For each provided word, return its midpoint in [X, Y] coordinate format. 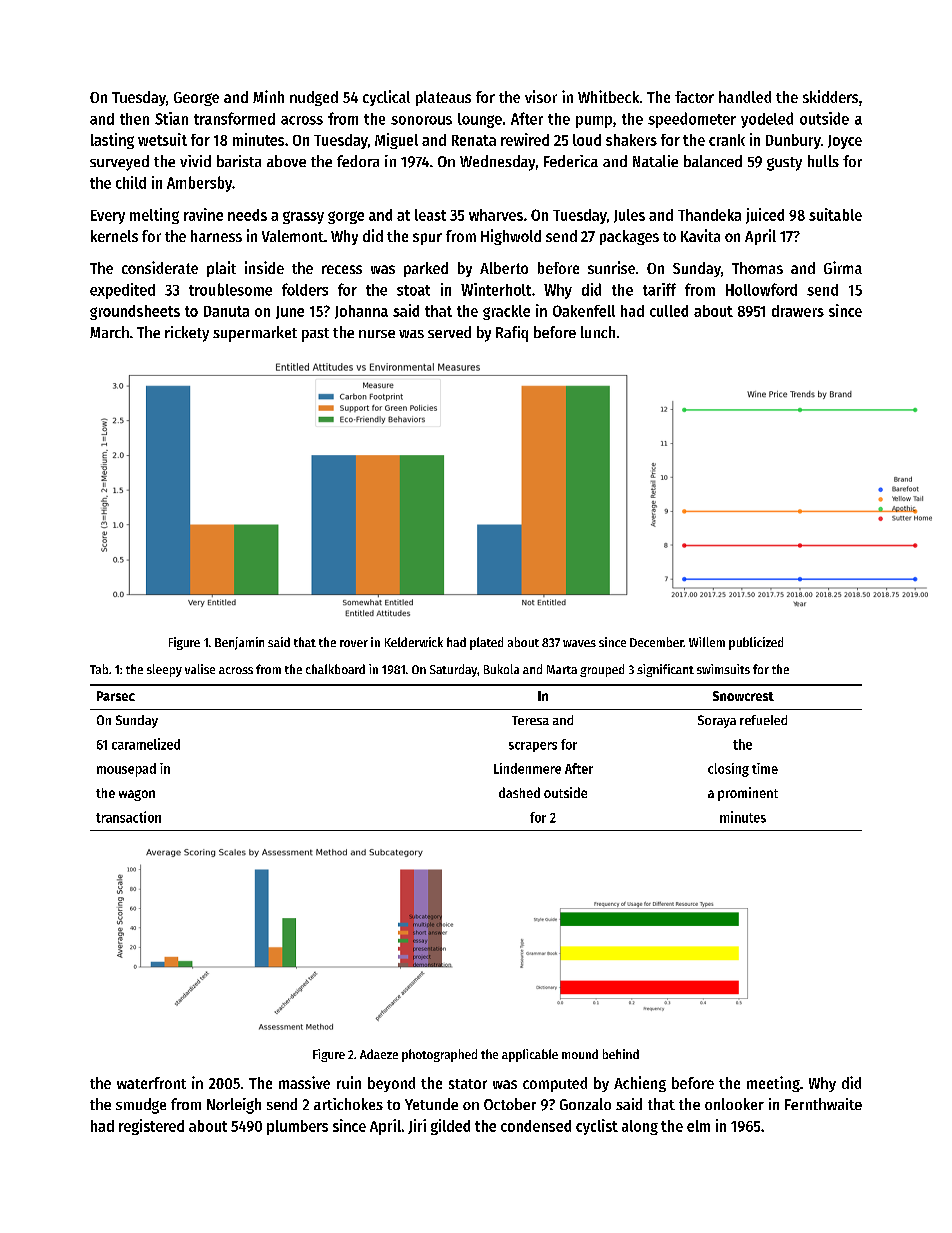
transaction [128, 817]
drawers [798, 311]
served [449, 332]
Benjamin [239, 643]
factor [694, 97]
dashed [519, 792]
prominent [748, 794]
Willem [707, 642]
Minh [268, 96]
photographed [439, 1055]
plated [486, 643]
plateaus [443, 98]
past [315, 335]
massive [304, 1082]
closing [728, 770]
